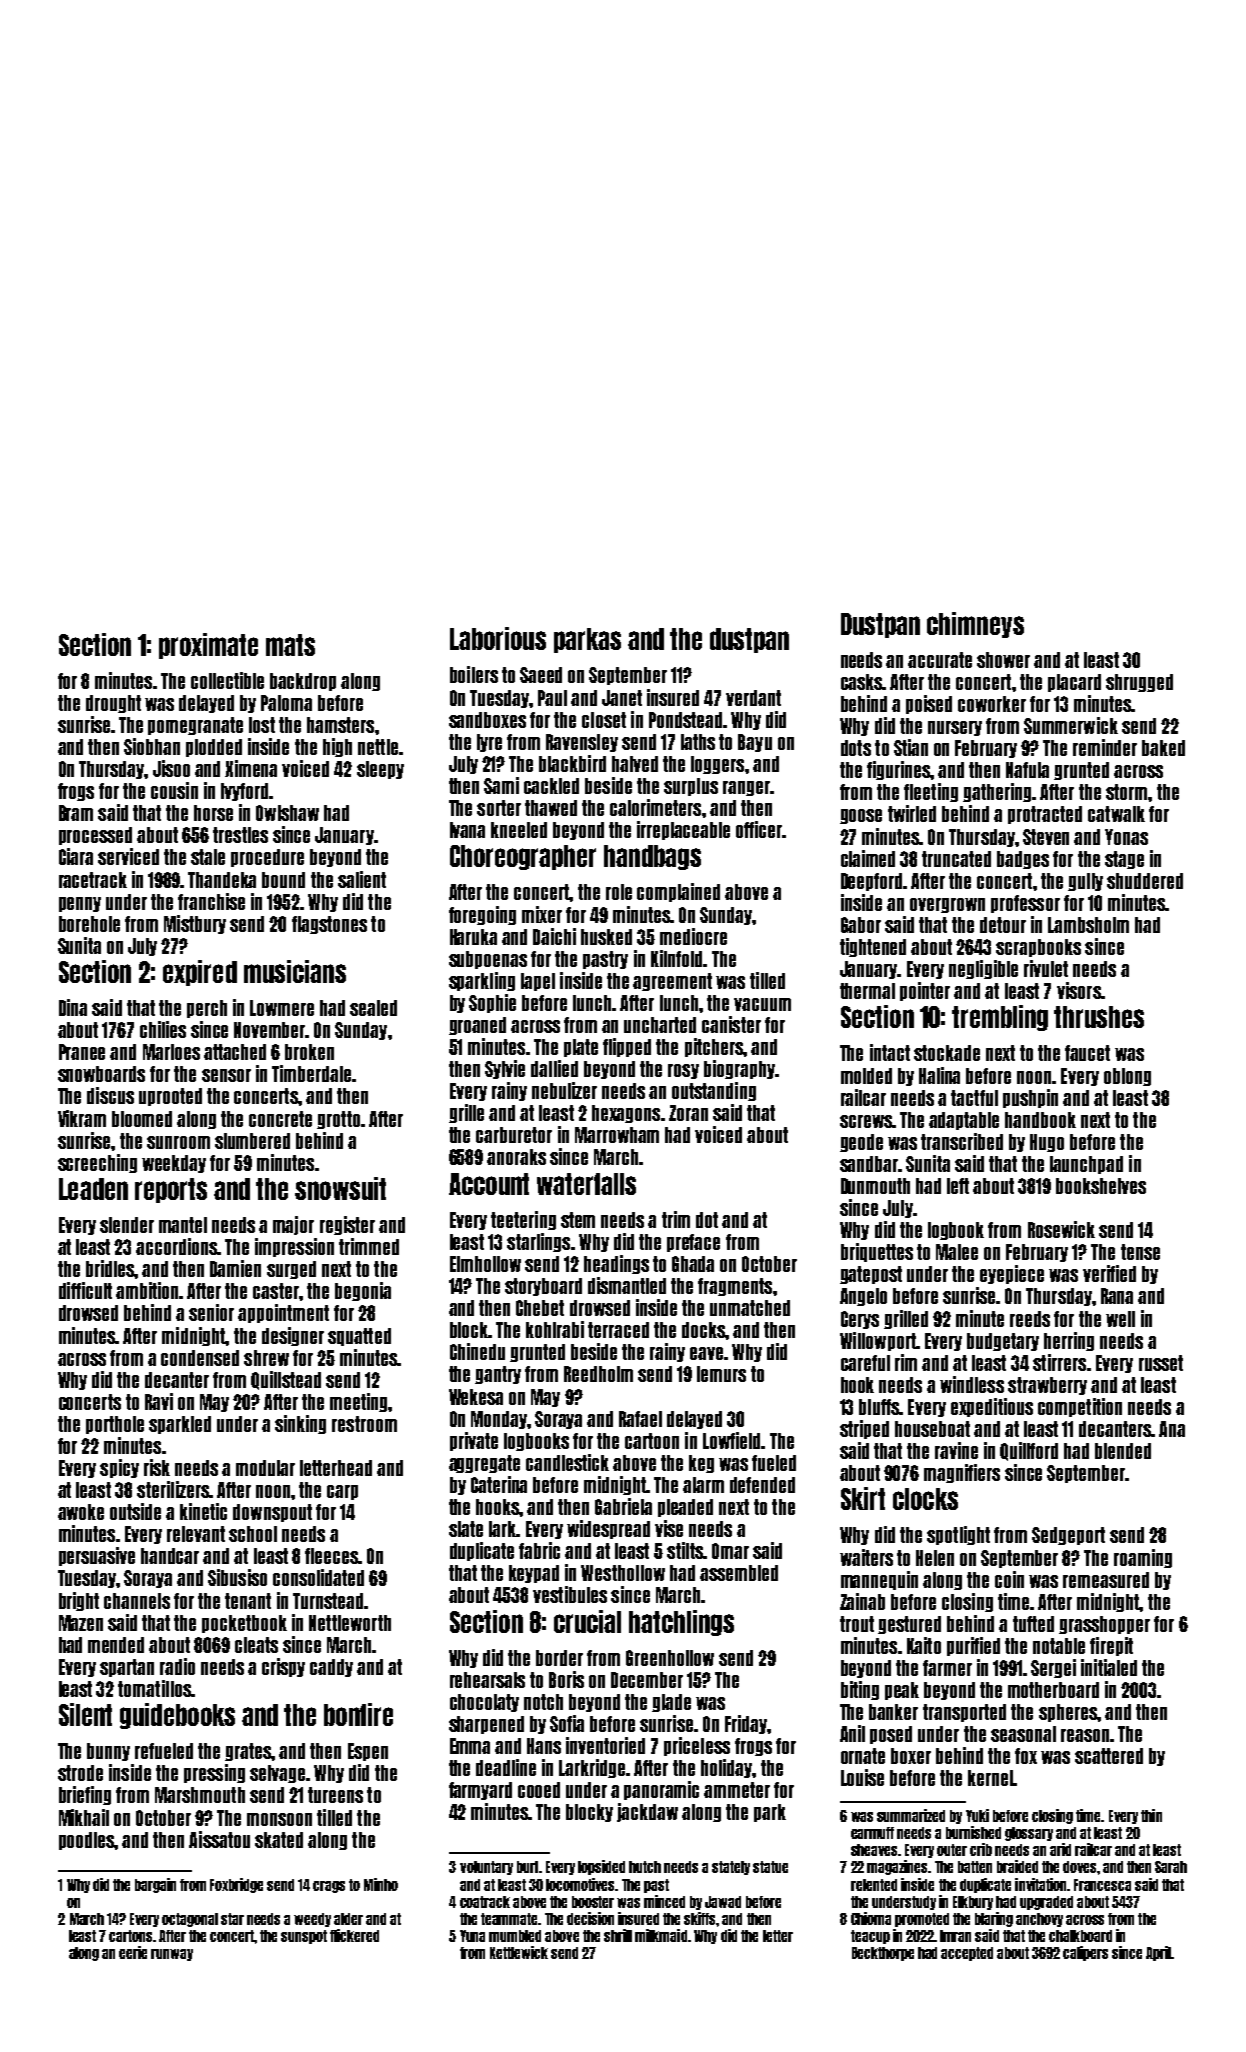 The width and height of the screenshot is (1246, 2052). I want to click on Laborious, so click(498, 638).
